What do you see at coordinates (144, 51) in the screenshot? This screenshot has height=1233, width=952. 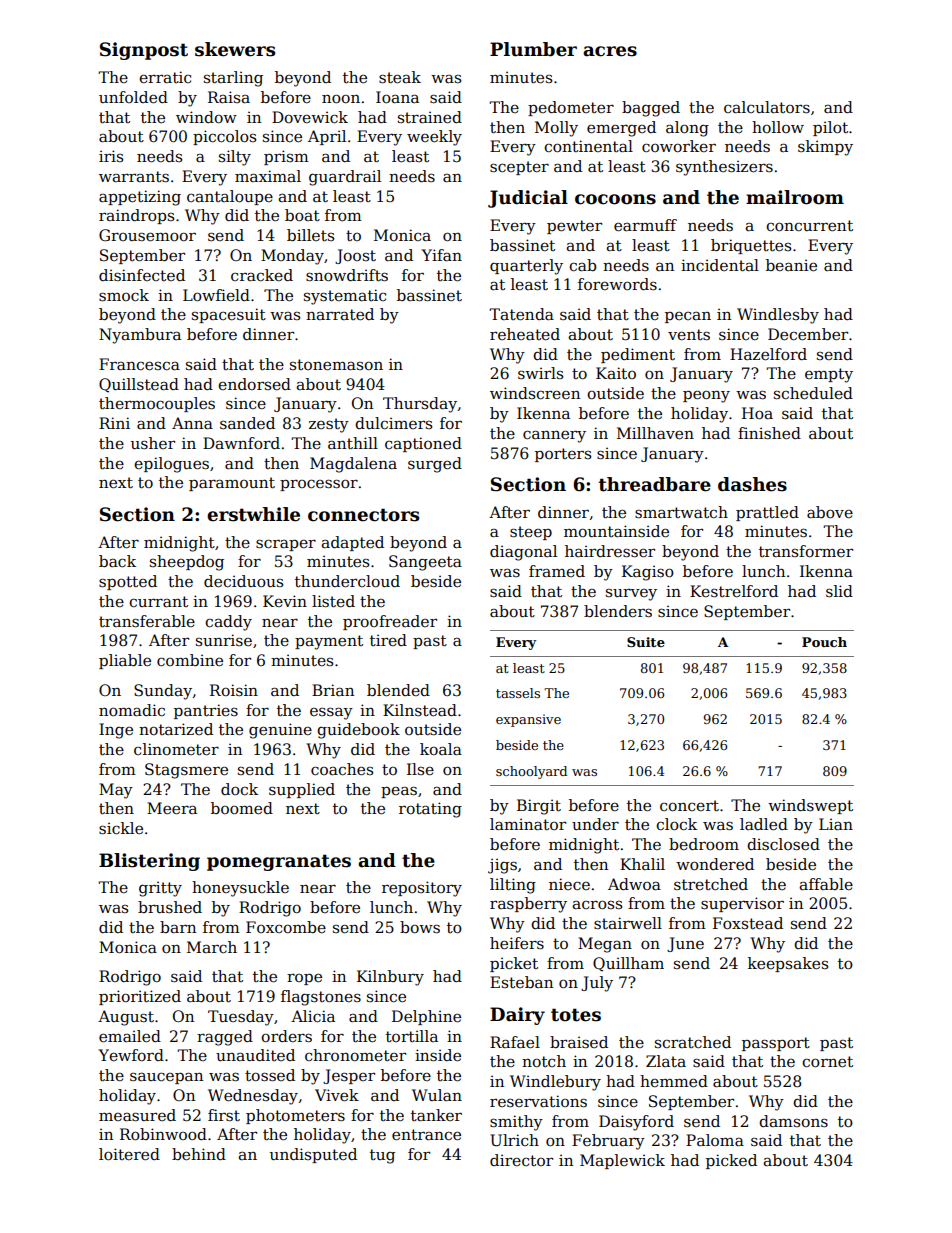 I see `Signpost` at bounding box center [144, 51].
